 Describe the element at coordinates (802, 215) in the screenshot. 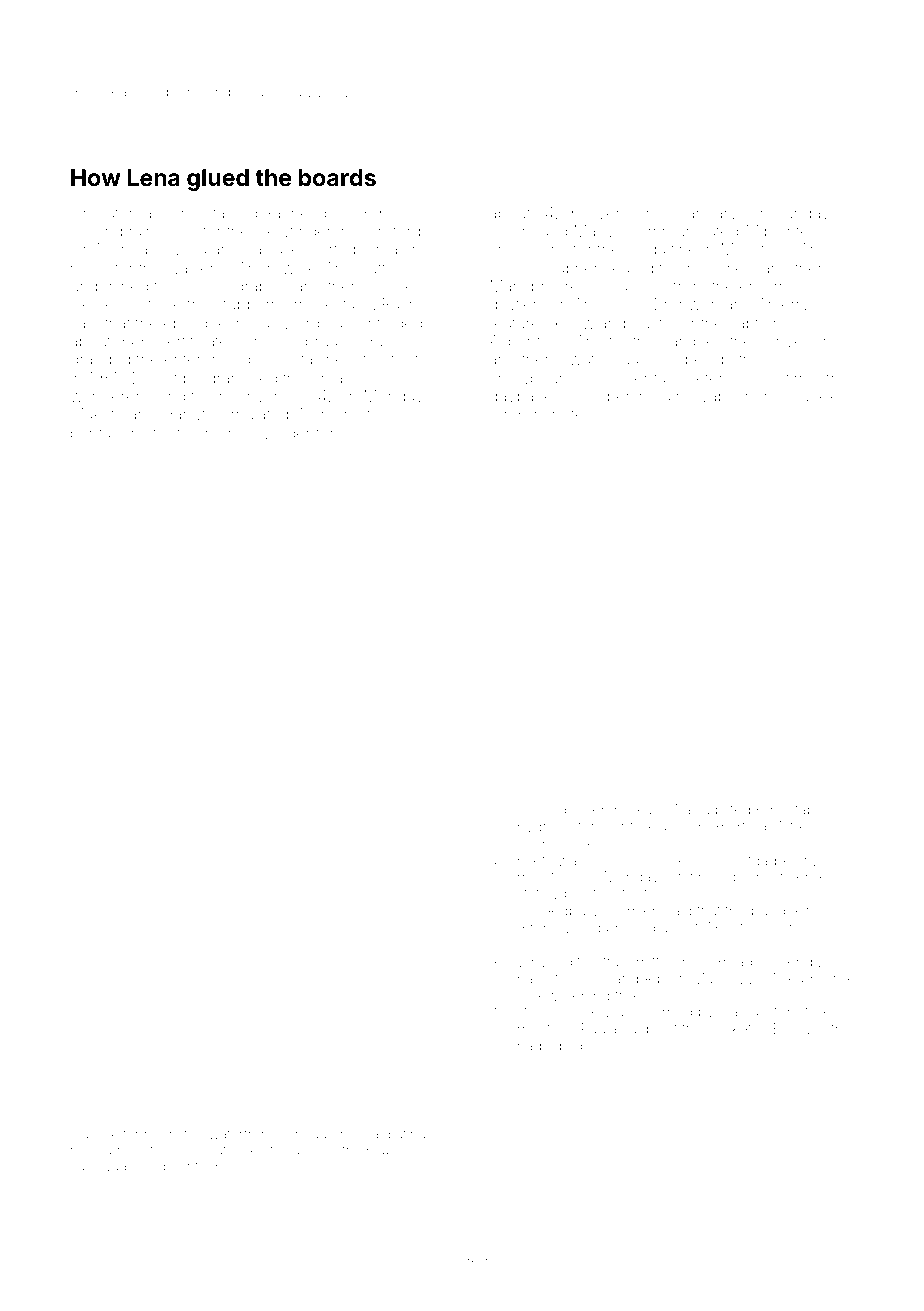

I see `Sunday` at that location.
